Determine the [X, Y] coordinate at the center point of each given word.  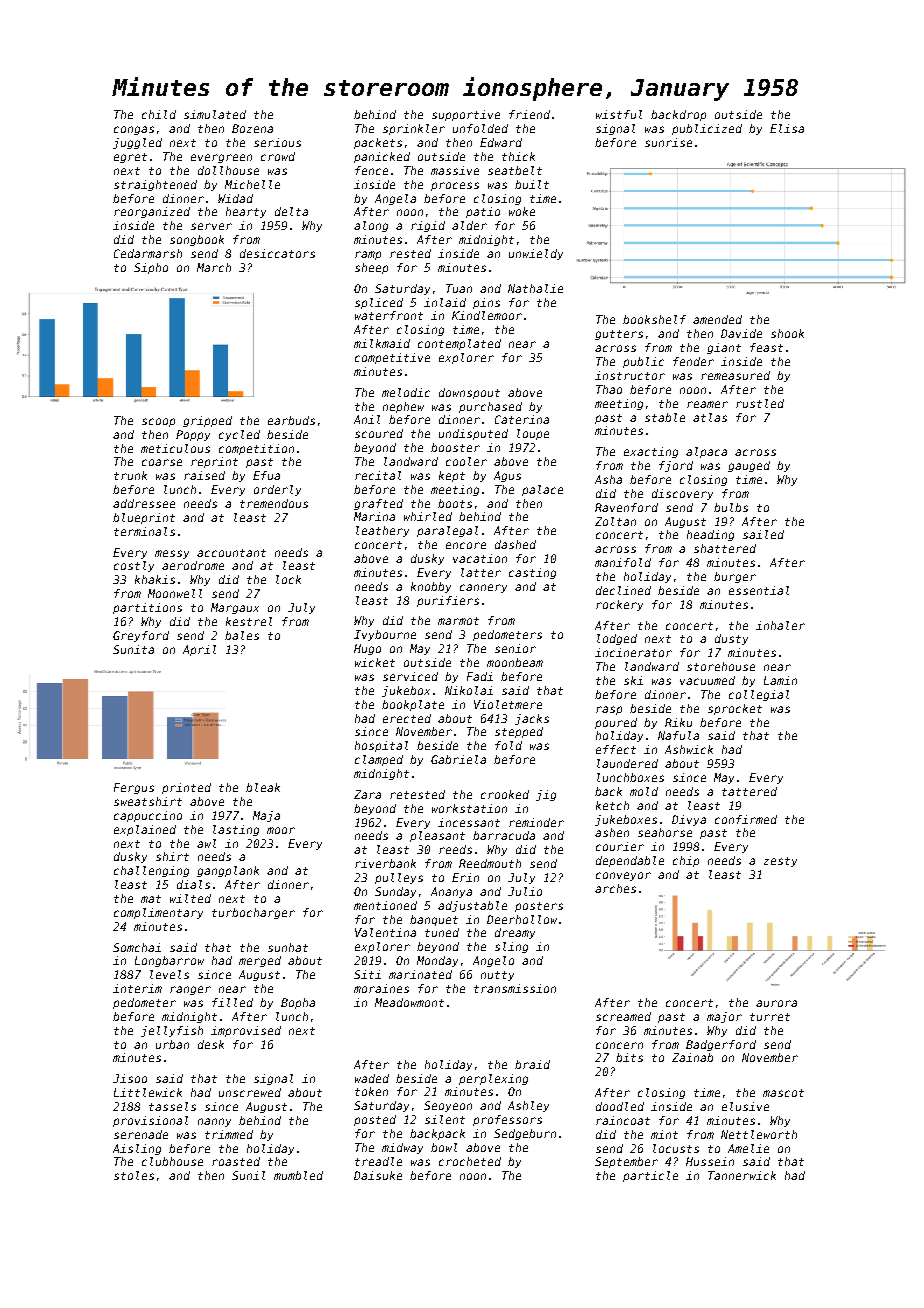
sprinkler [414, 129]
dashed [515, 544]
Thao [609, 389]
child [159, 114]
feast [766, 347]
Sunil [248, 1175]
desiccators [277, 253]
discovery [682, 494]
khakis [155, 579]
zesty [780, 862]
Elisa [787, 128]
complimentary [158, 913]
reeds [455, 849]
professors [507, 1120]
